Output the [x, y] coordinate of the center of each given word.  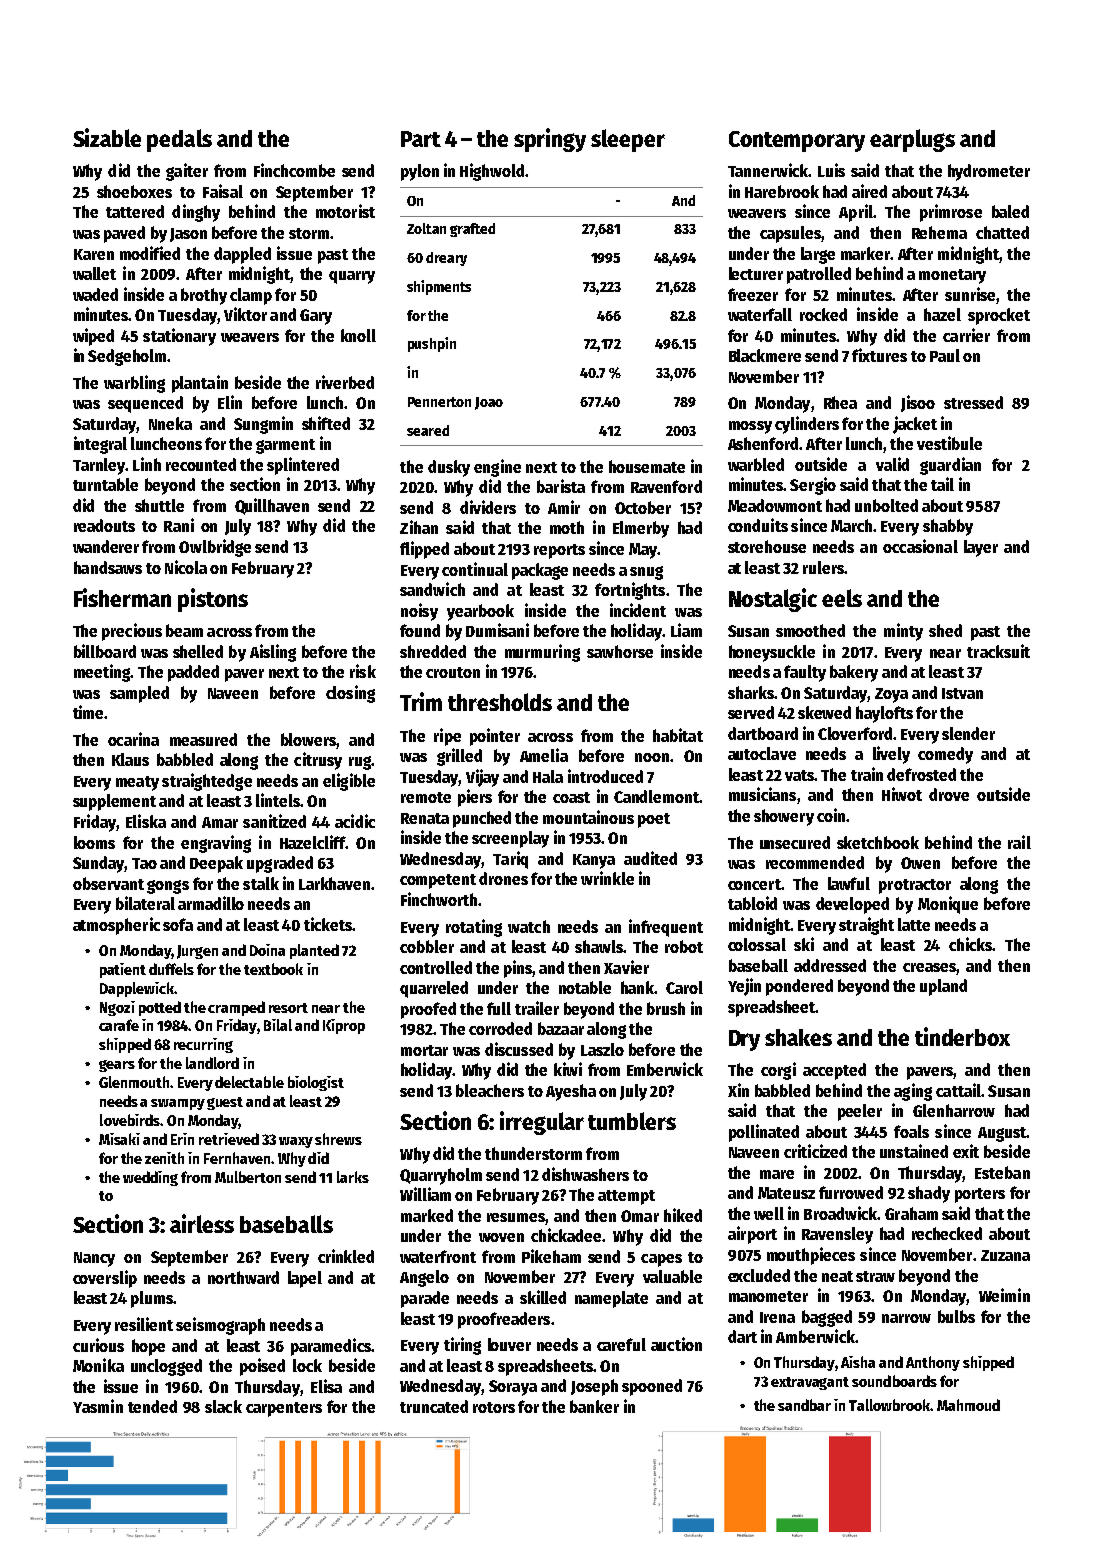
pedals [179, 140]
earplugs [912, 140]
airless [202, 1223]
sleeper [628, 140]
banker [594, 1406]
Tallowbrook [890, 1405]
